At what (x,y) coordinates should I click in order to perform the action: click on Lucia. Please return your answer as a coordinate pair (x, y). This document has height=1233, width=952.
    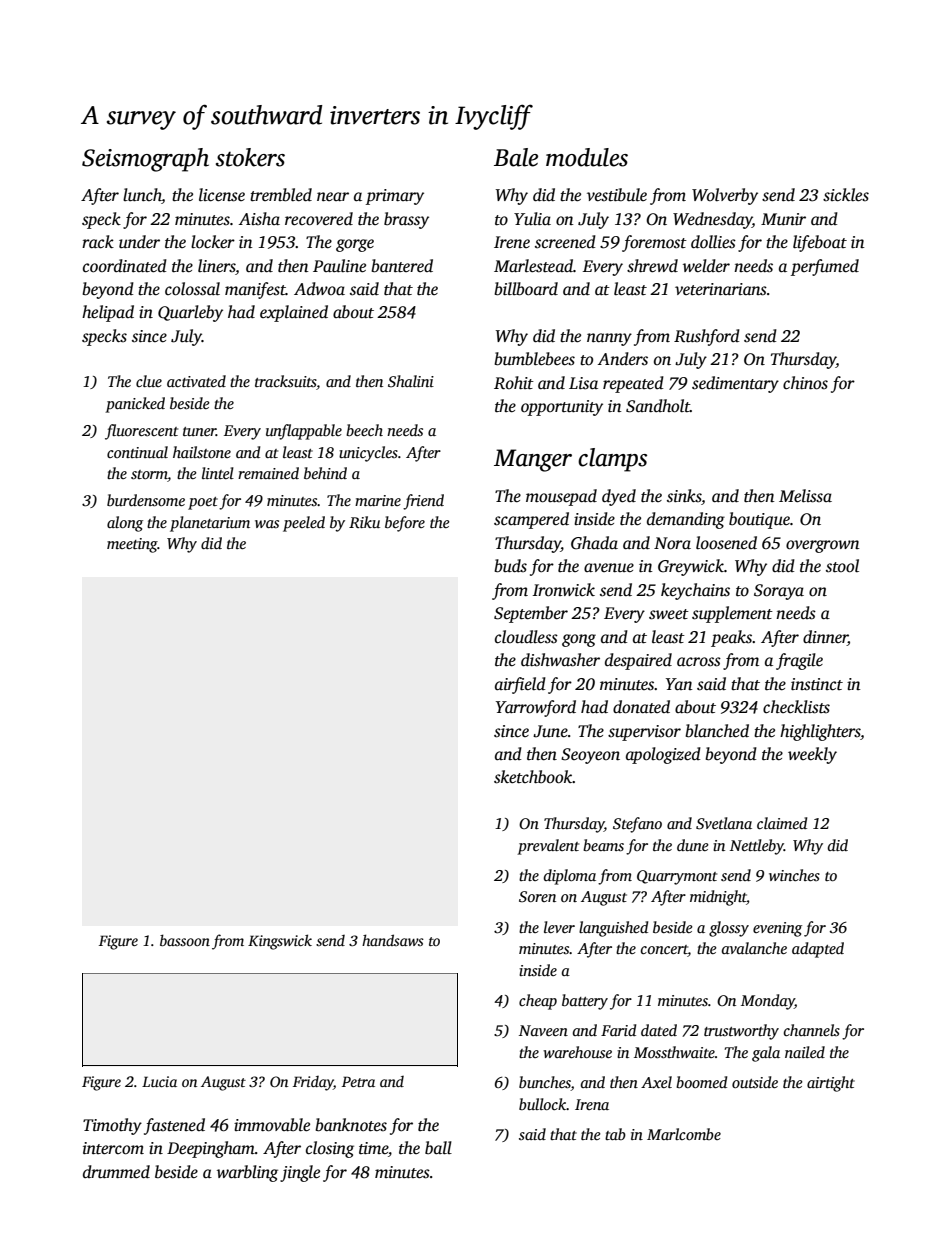
    Looking at the image, I should click on (159, 1081).
